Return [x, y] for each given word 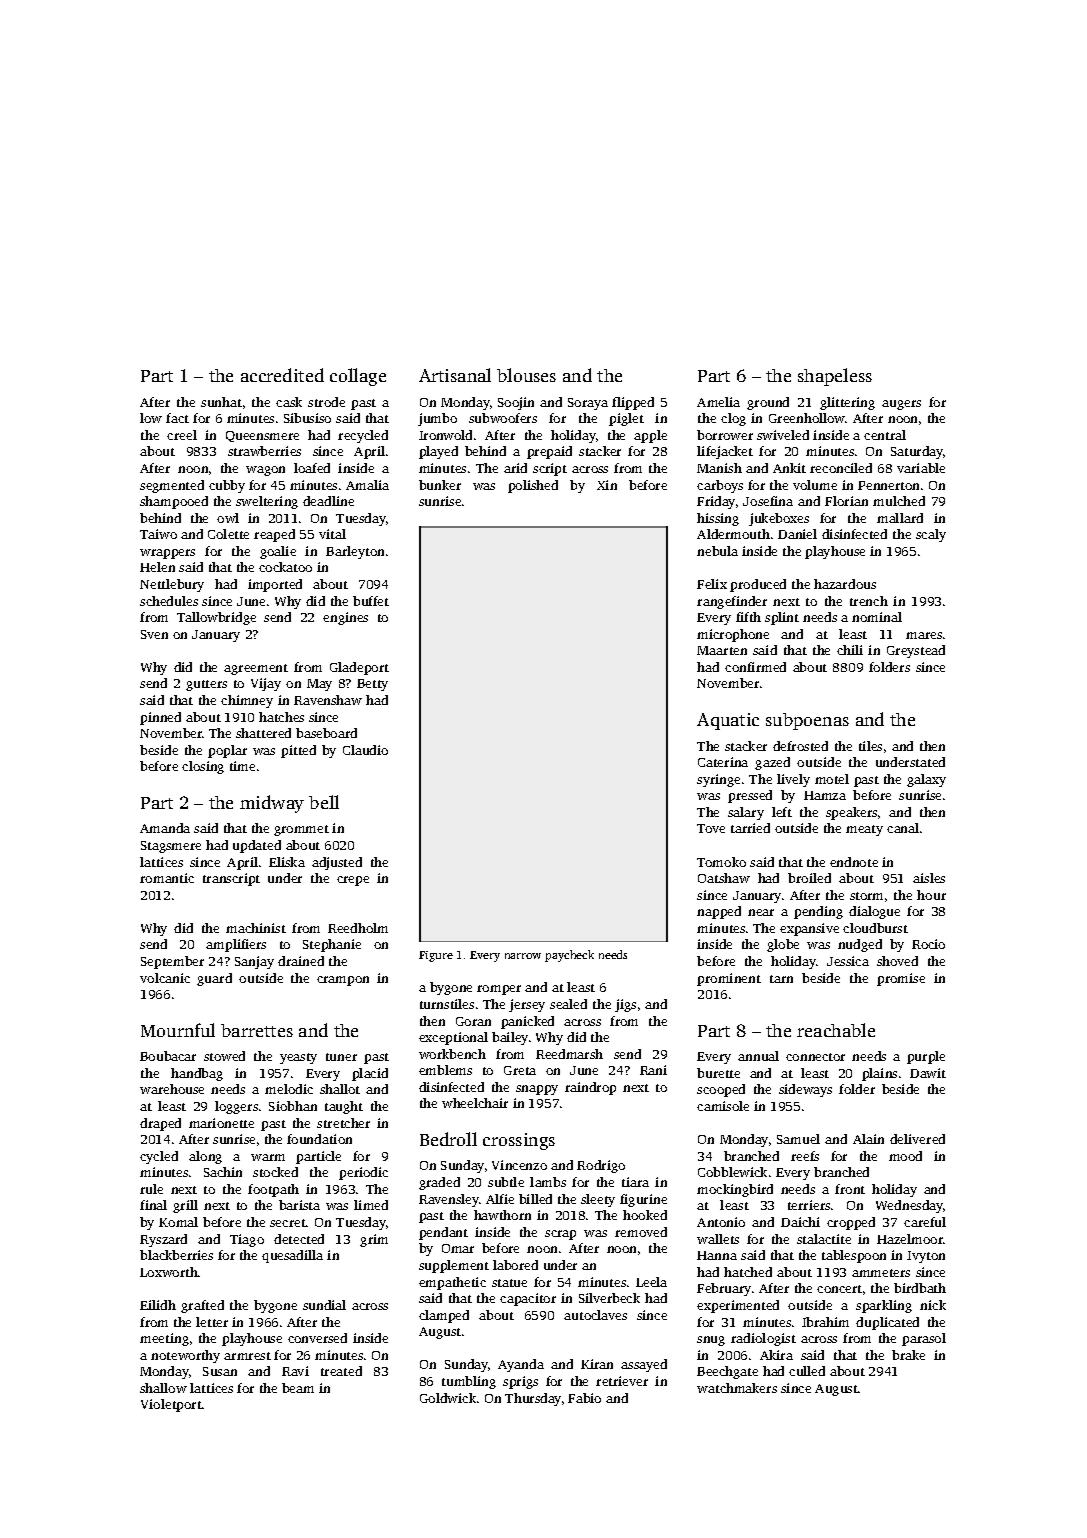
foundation [319, 1139]
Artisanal [455, 375]
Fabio [584, 1398]
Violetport [171, 1405]
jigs [625, 1005]
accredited [282, 375]
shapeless [835, 377]
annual [758, 1056]
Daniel [797, 534]
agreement [256, 669]
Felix [712, 584]
